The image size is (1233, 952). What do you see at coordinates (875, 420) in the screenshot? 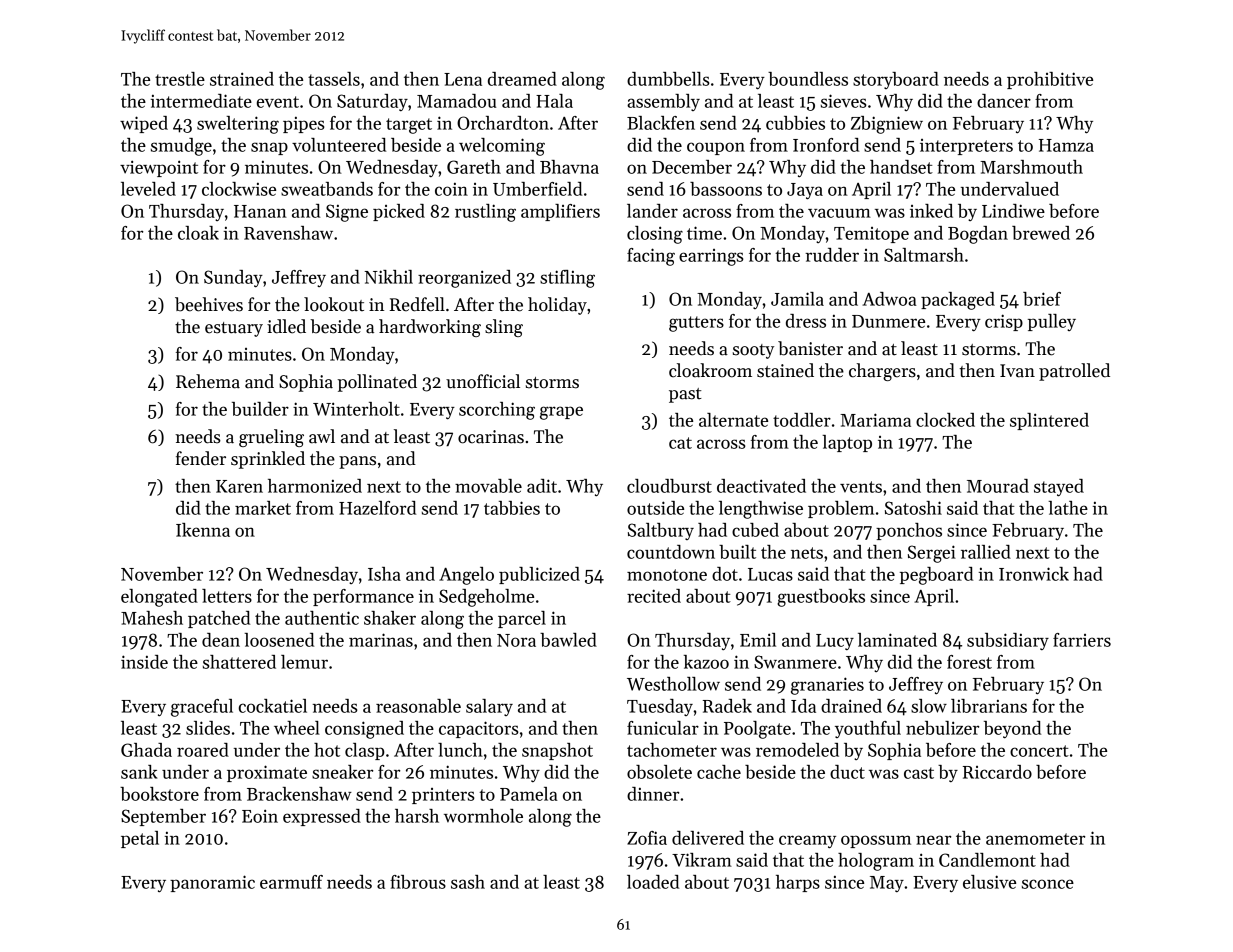
I see `Mariama` at bounding box center [875, 420].
